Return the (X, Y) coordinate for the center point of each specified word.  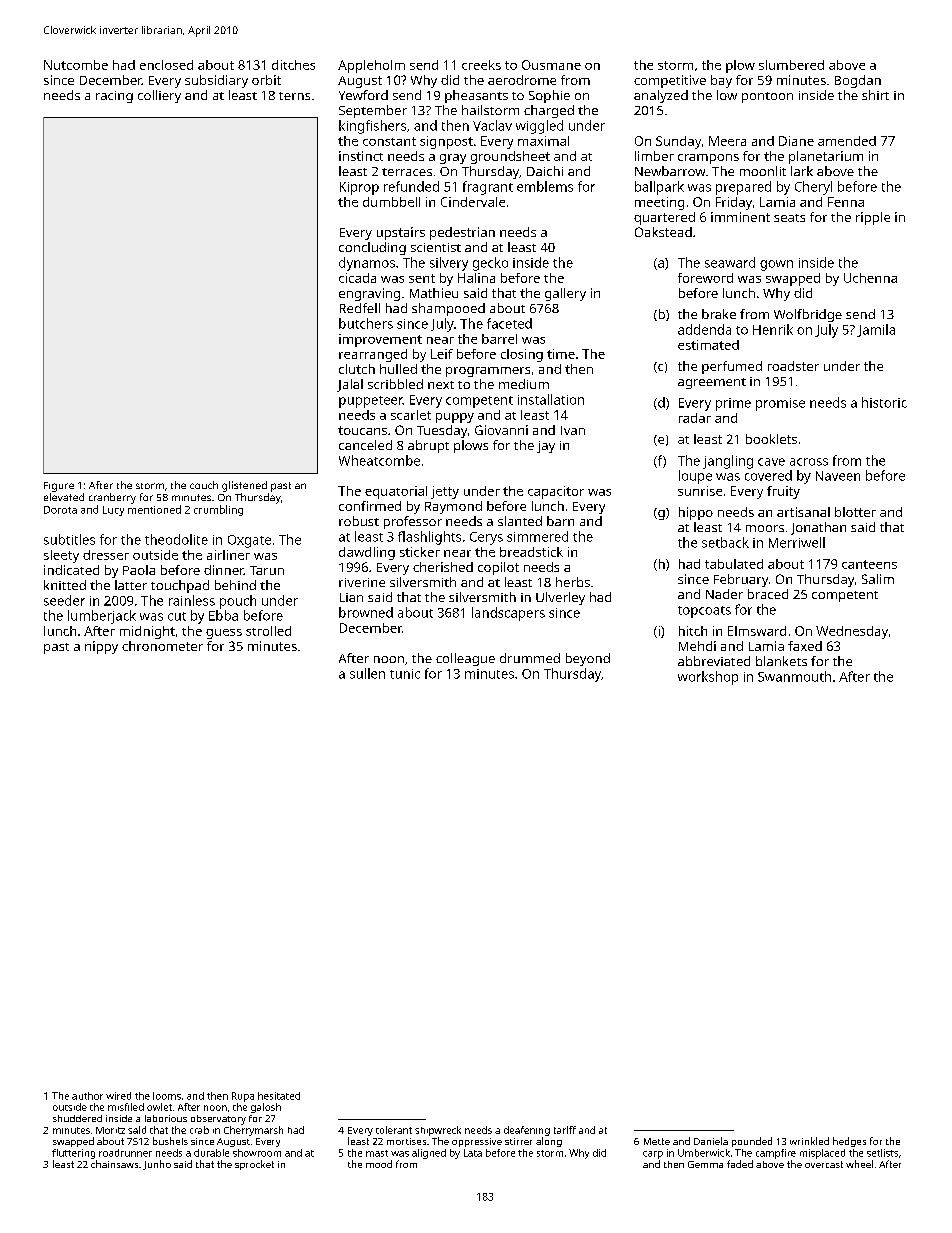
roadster (793, 366)
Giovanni (501, 430)
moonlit (763, 171)
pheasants (476, 96)
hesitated (279, 1096)
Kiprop (359, 188)
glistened (244, 486)
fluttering (73, 1154)
